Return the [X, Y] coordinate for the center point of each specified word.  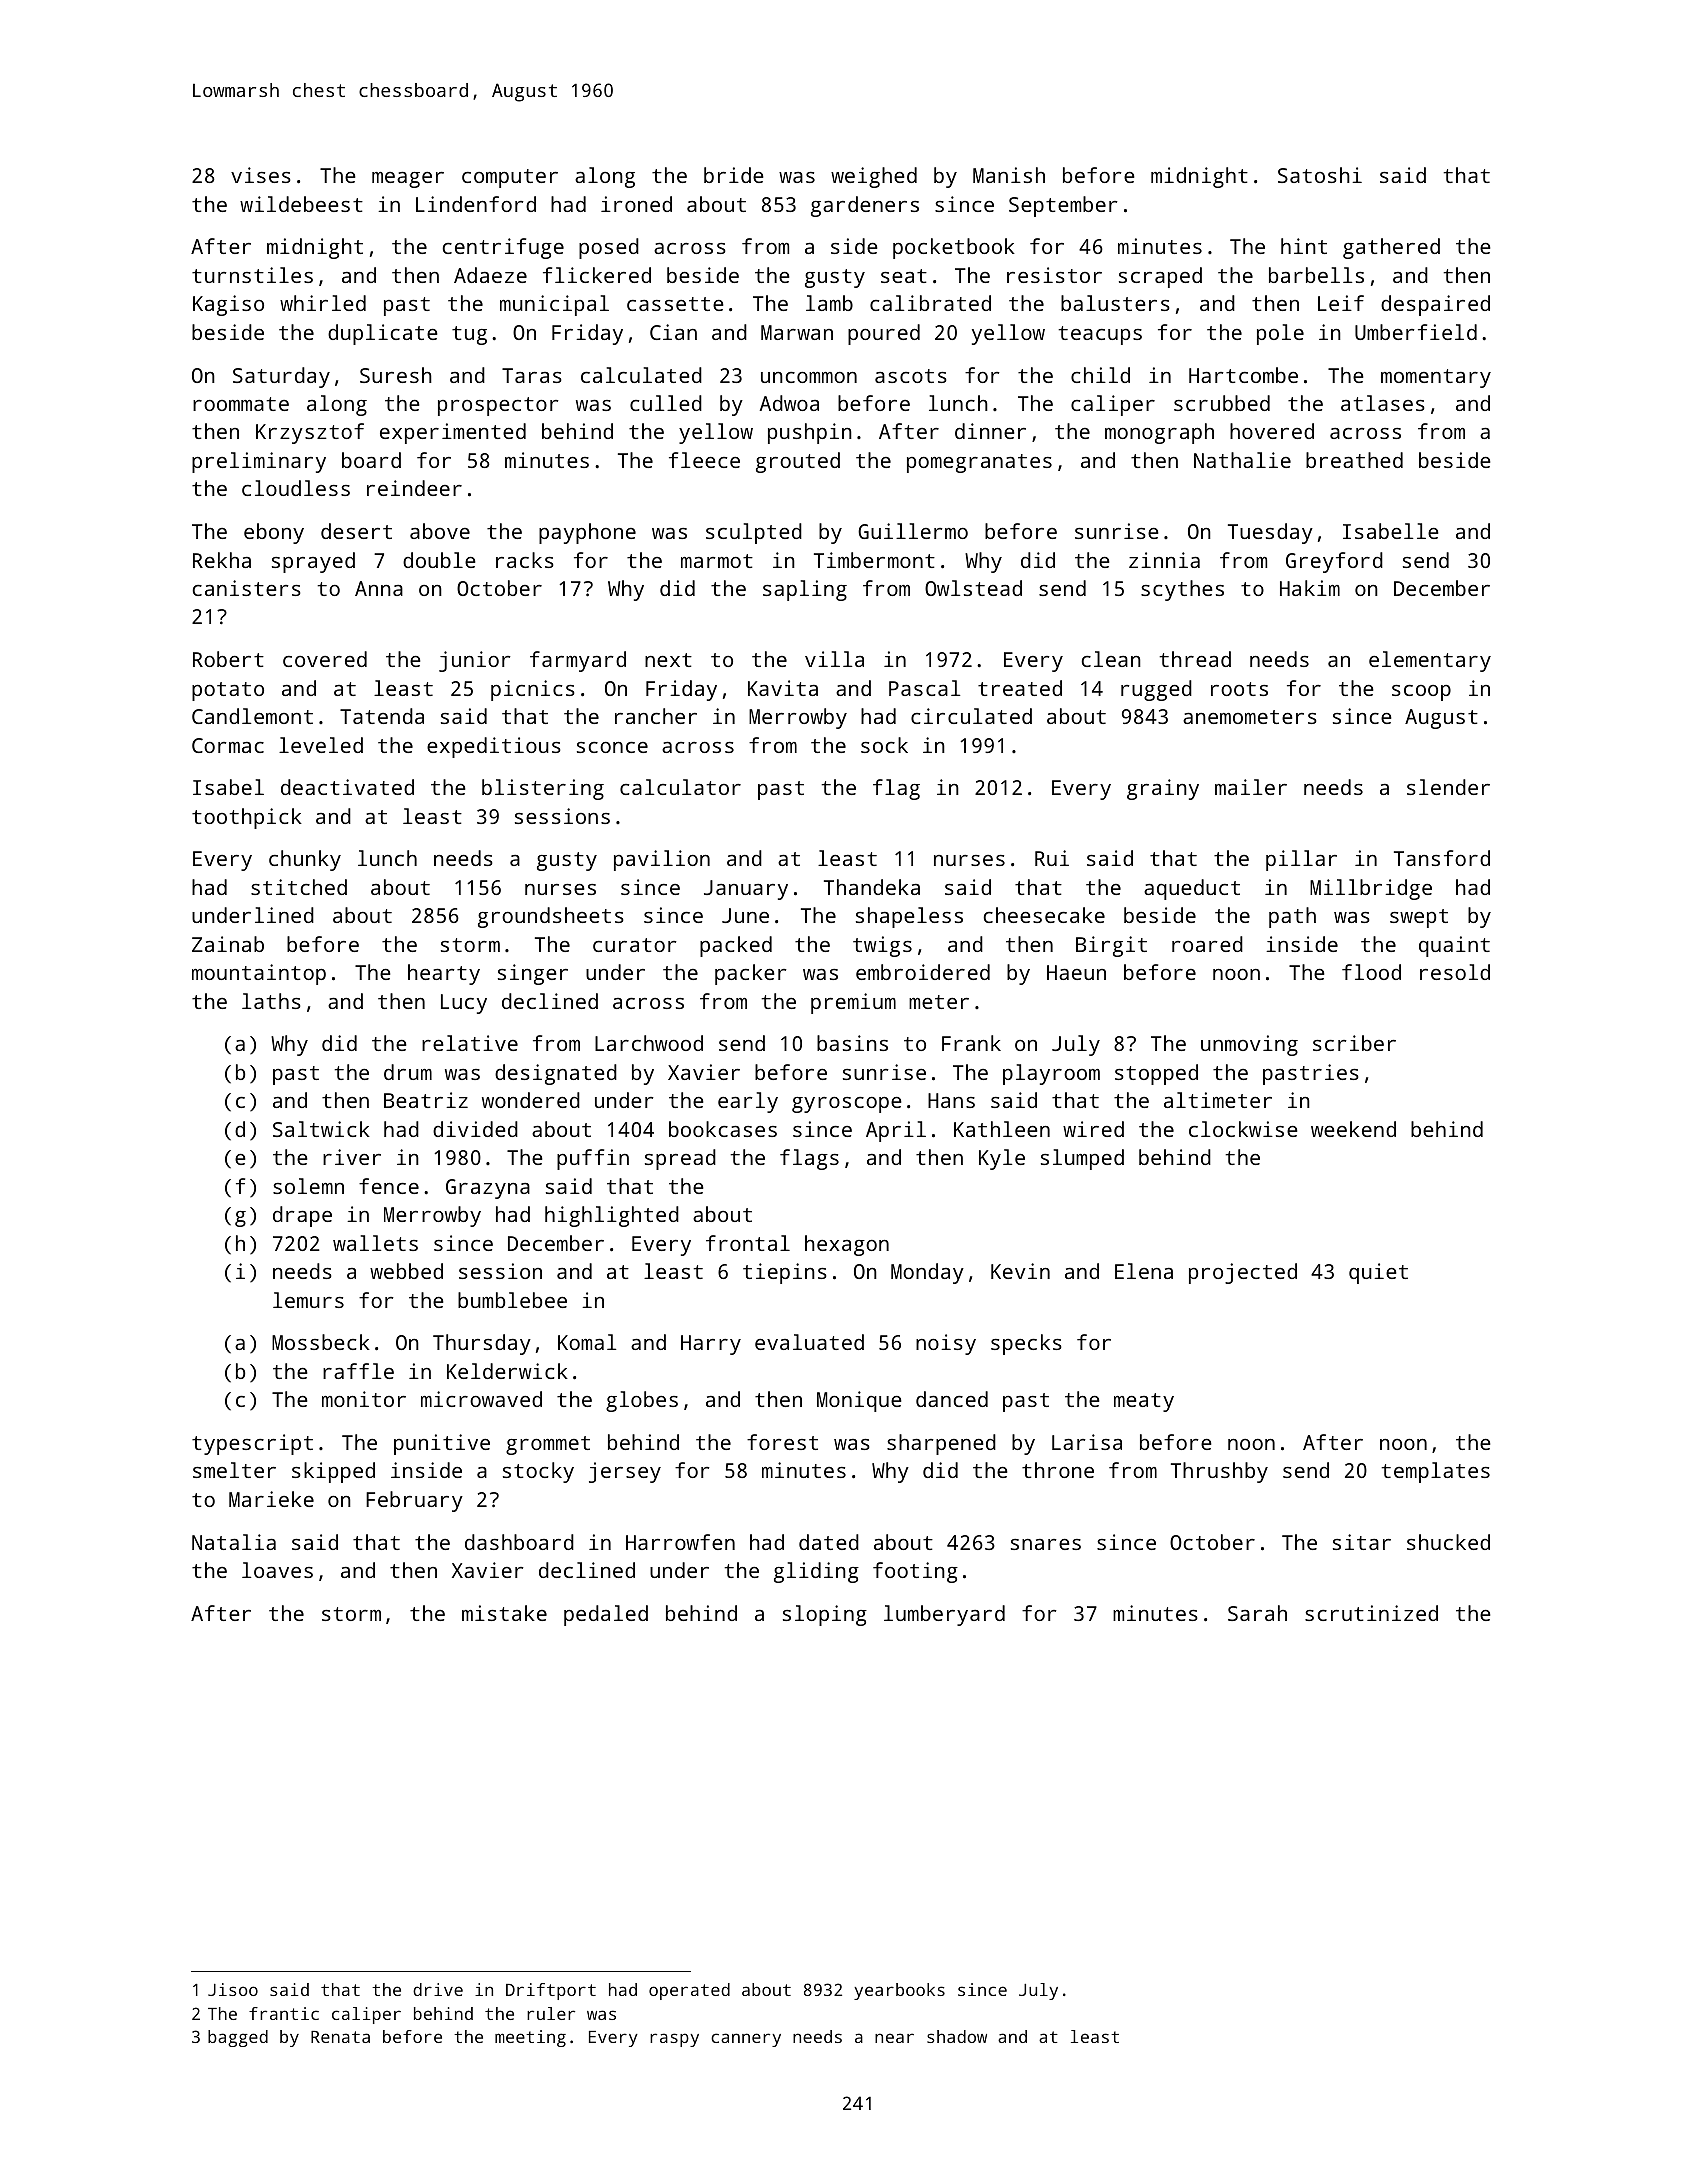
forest [782, 1442]
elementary [1430, 661]
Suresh [396, 375]
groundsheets [551, 917]
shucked [1448, 1542]
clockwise [1243, 1129]
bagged [238, 2038]
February [414, 1501]
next [668, 660]
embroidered [923, 972]
